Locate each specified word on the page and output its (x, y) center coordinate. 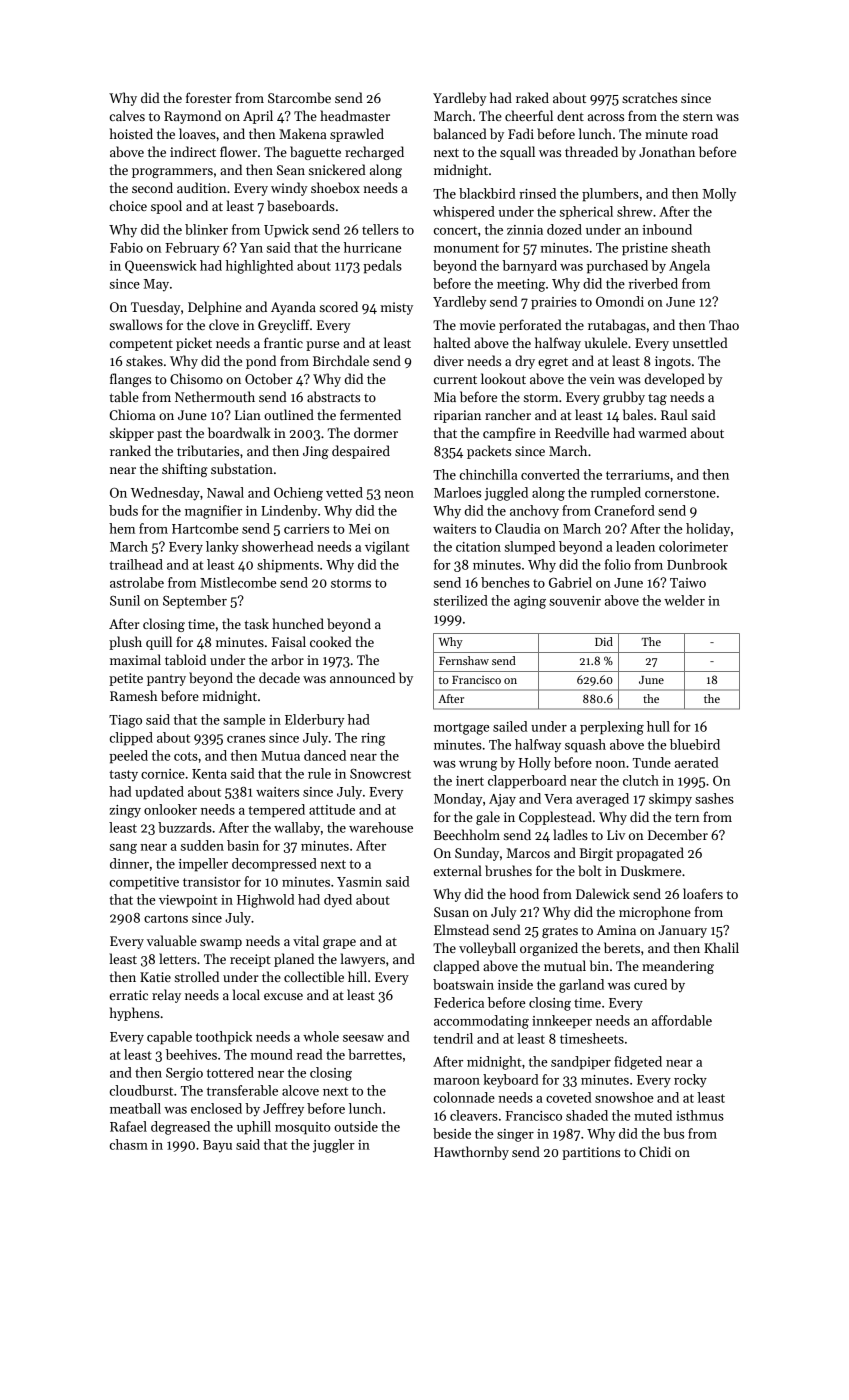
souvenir (575, 601)
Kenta (209, 774)
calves (127, 115)
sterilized (461, 600)
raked (532, 97)
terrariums (638, 475)
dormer (376, 432)
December (678, 834)
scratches (649, 97)
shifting (185, 470)
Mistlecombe (238, 582)
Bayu (217, 1146)
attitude (332, 809)
